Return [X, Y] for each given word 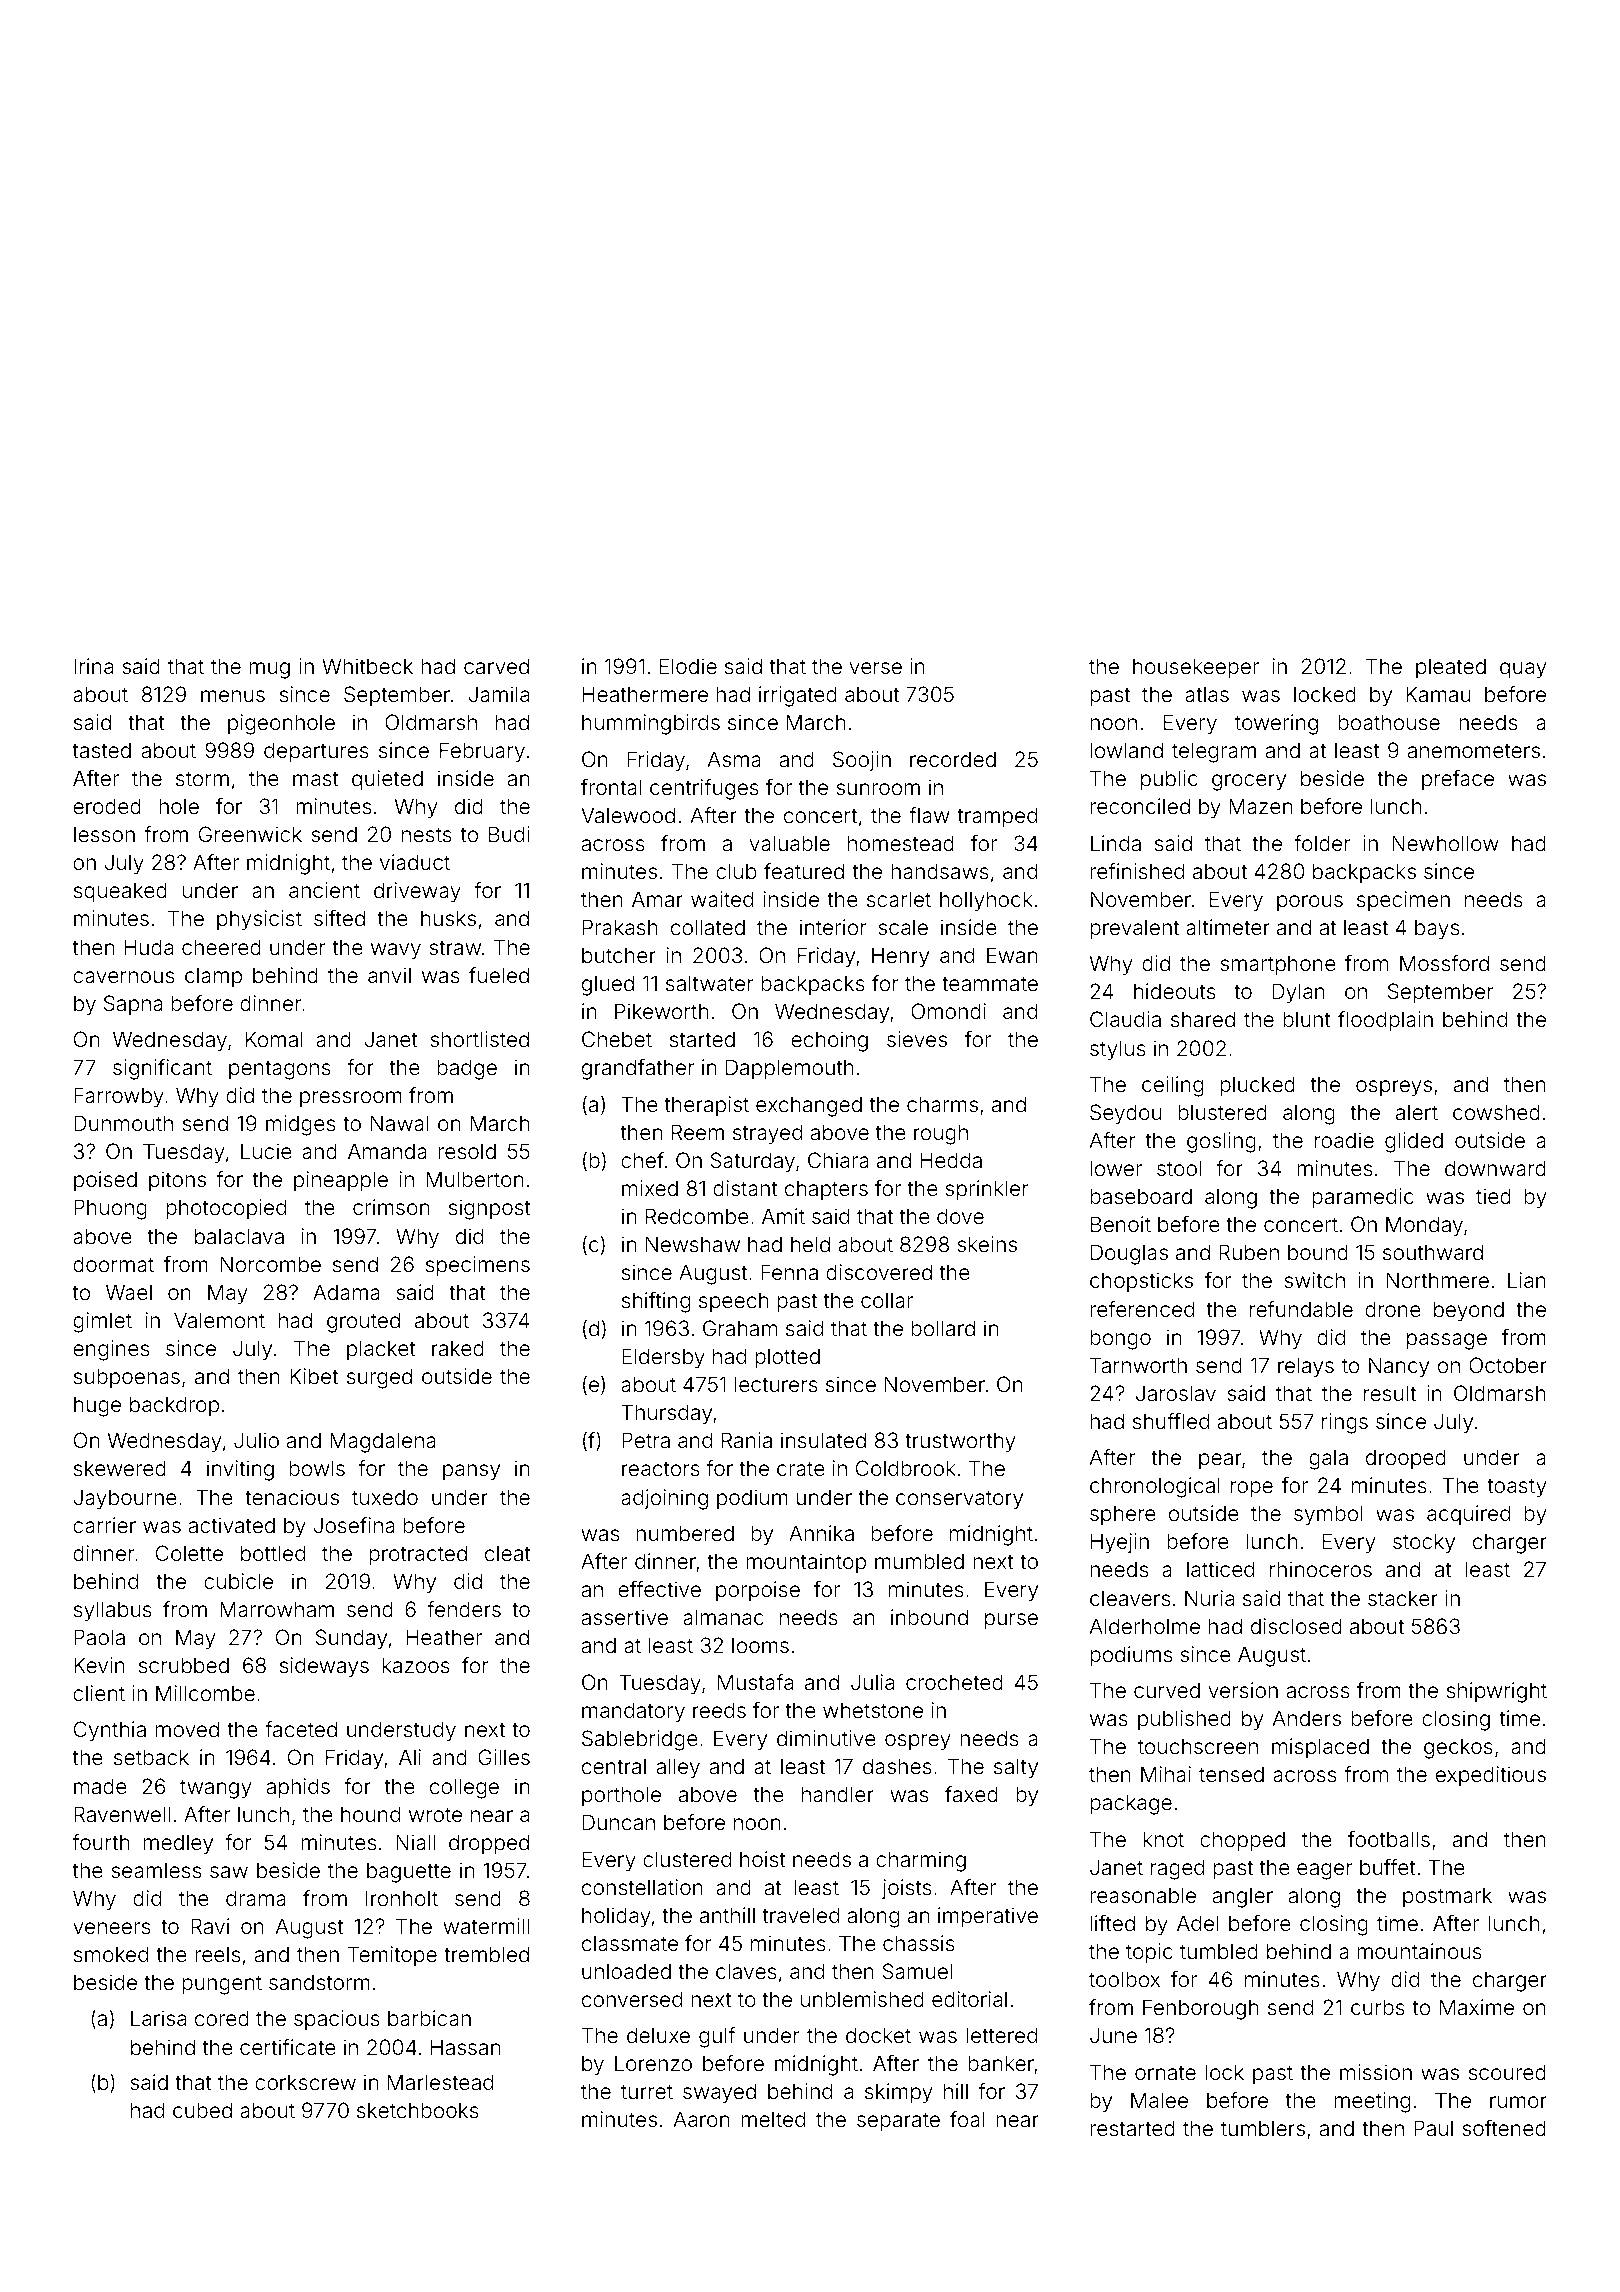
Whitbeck [367, 666]
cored [222, 2018]
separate [898, 2122]
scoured [1507, 2072]
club [736, 871]
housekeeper [1196, 668]
